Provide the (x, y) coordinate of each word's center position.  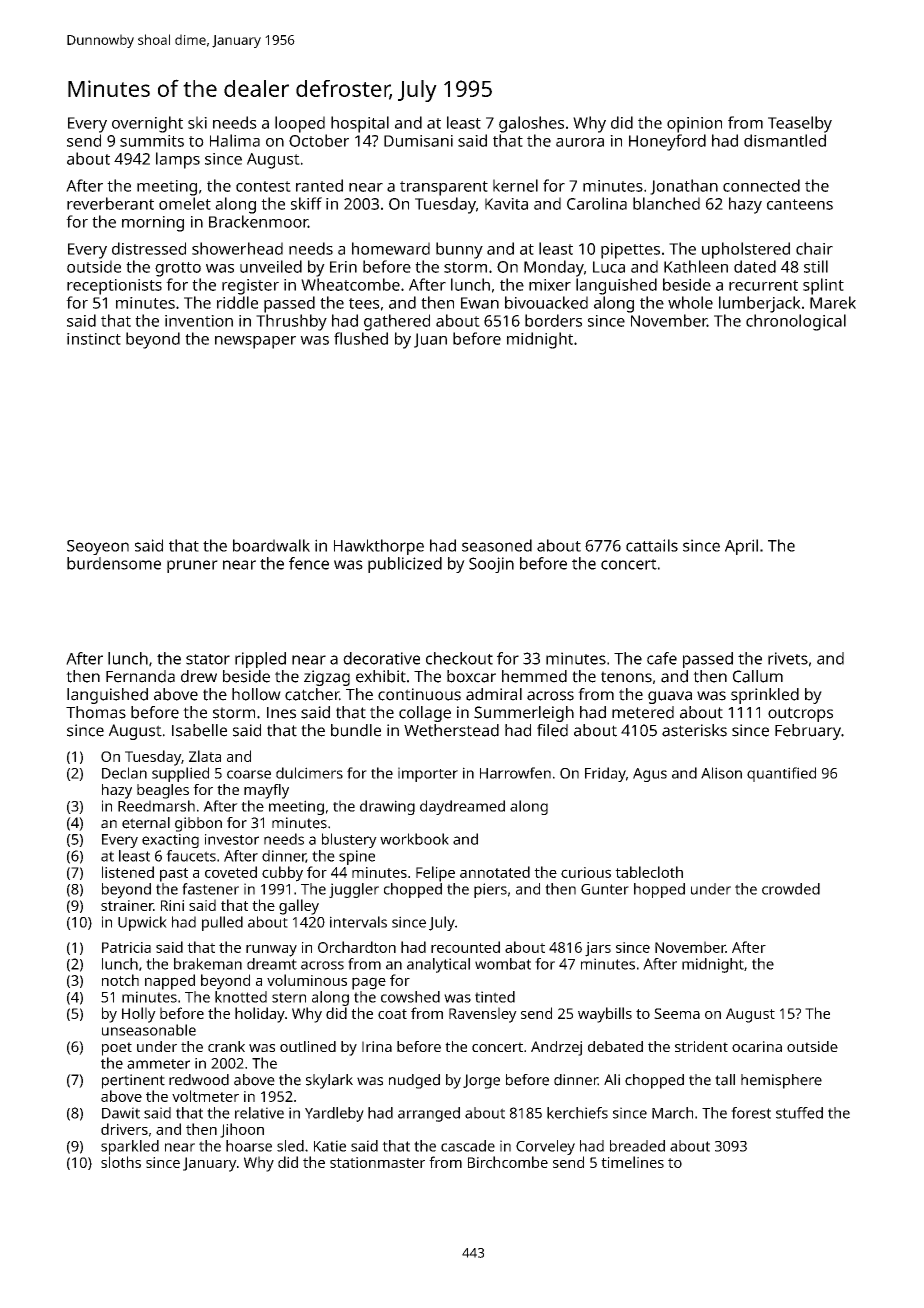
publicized (405, 565)
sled (290, 1146)
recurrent (763, 285)
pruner (192, 566)
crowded (791, 889)
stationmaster (377, 1162)
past (174, 875)
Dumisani (418, 141)
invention (199, 321)
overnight (147, 124)
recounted (465, 947)
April (741, 547)
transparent (444, 188)
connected (761, 185)
